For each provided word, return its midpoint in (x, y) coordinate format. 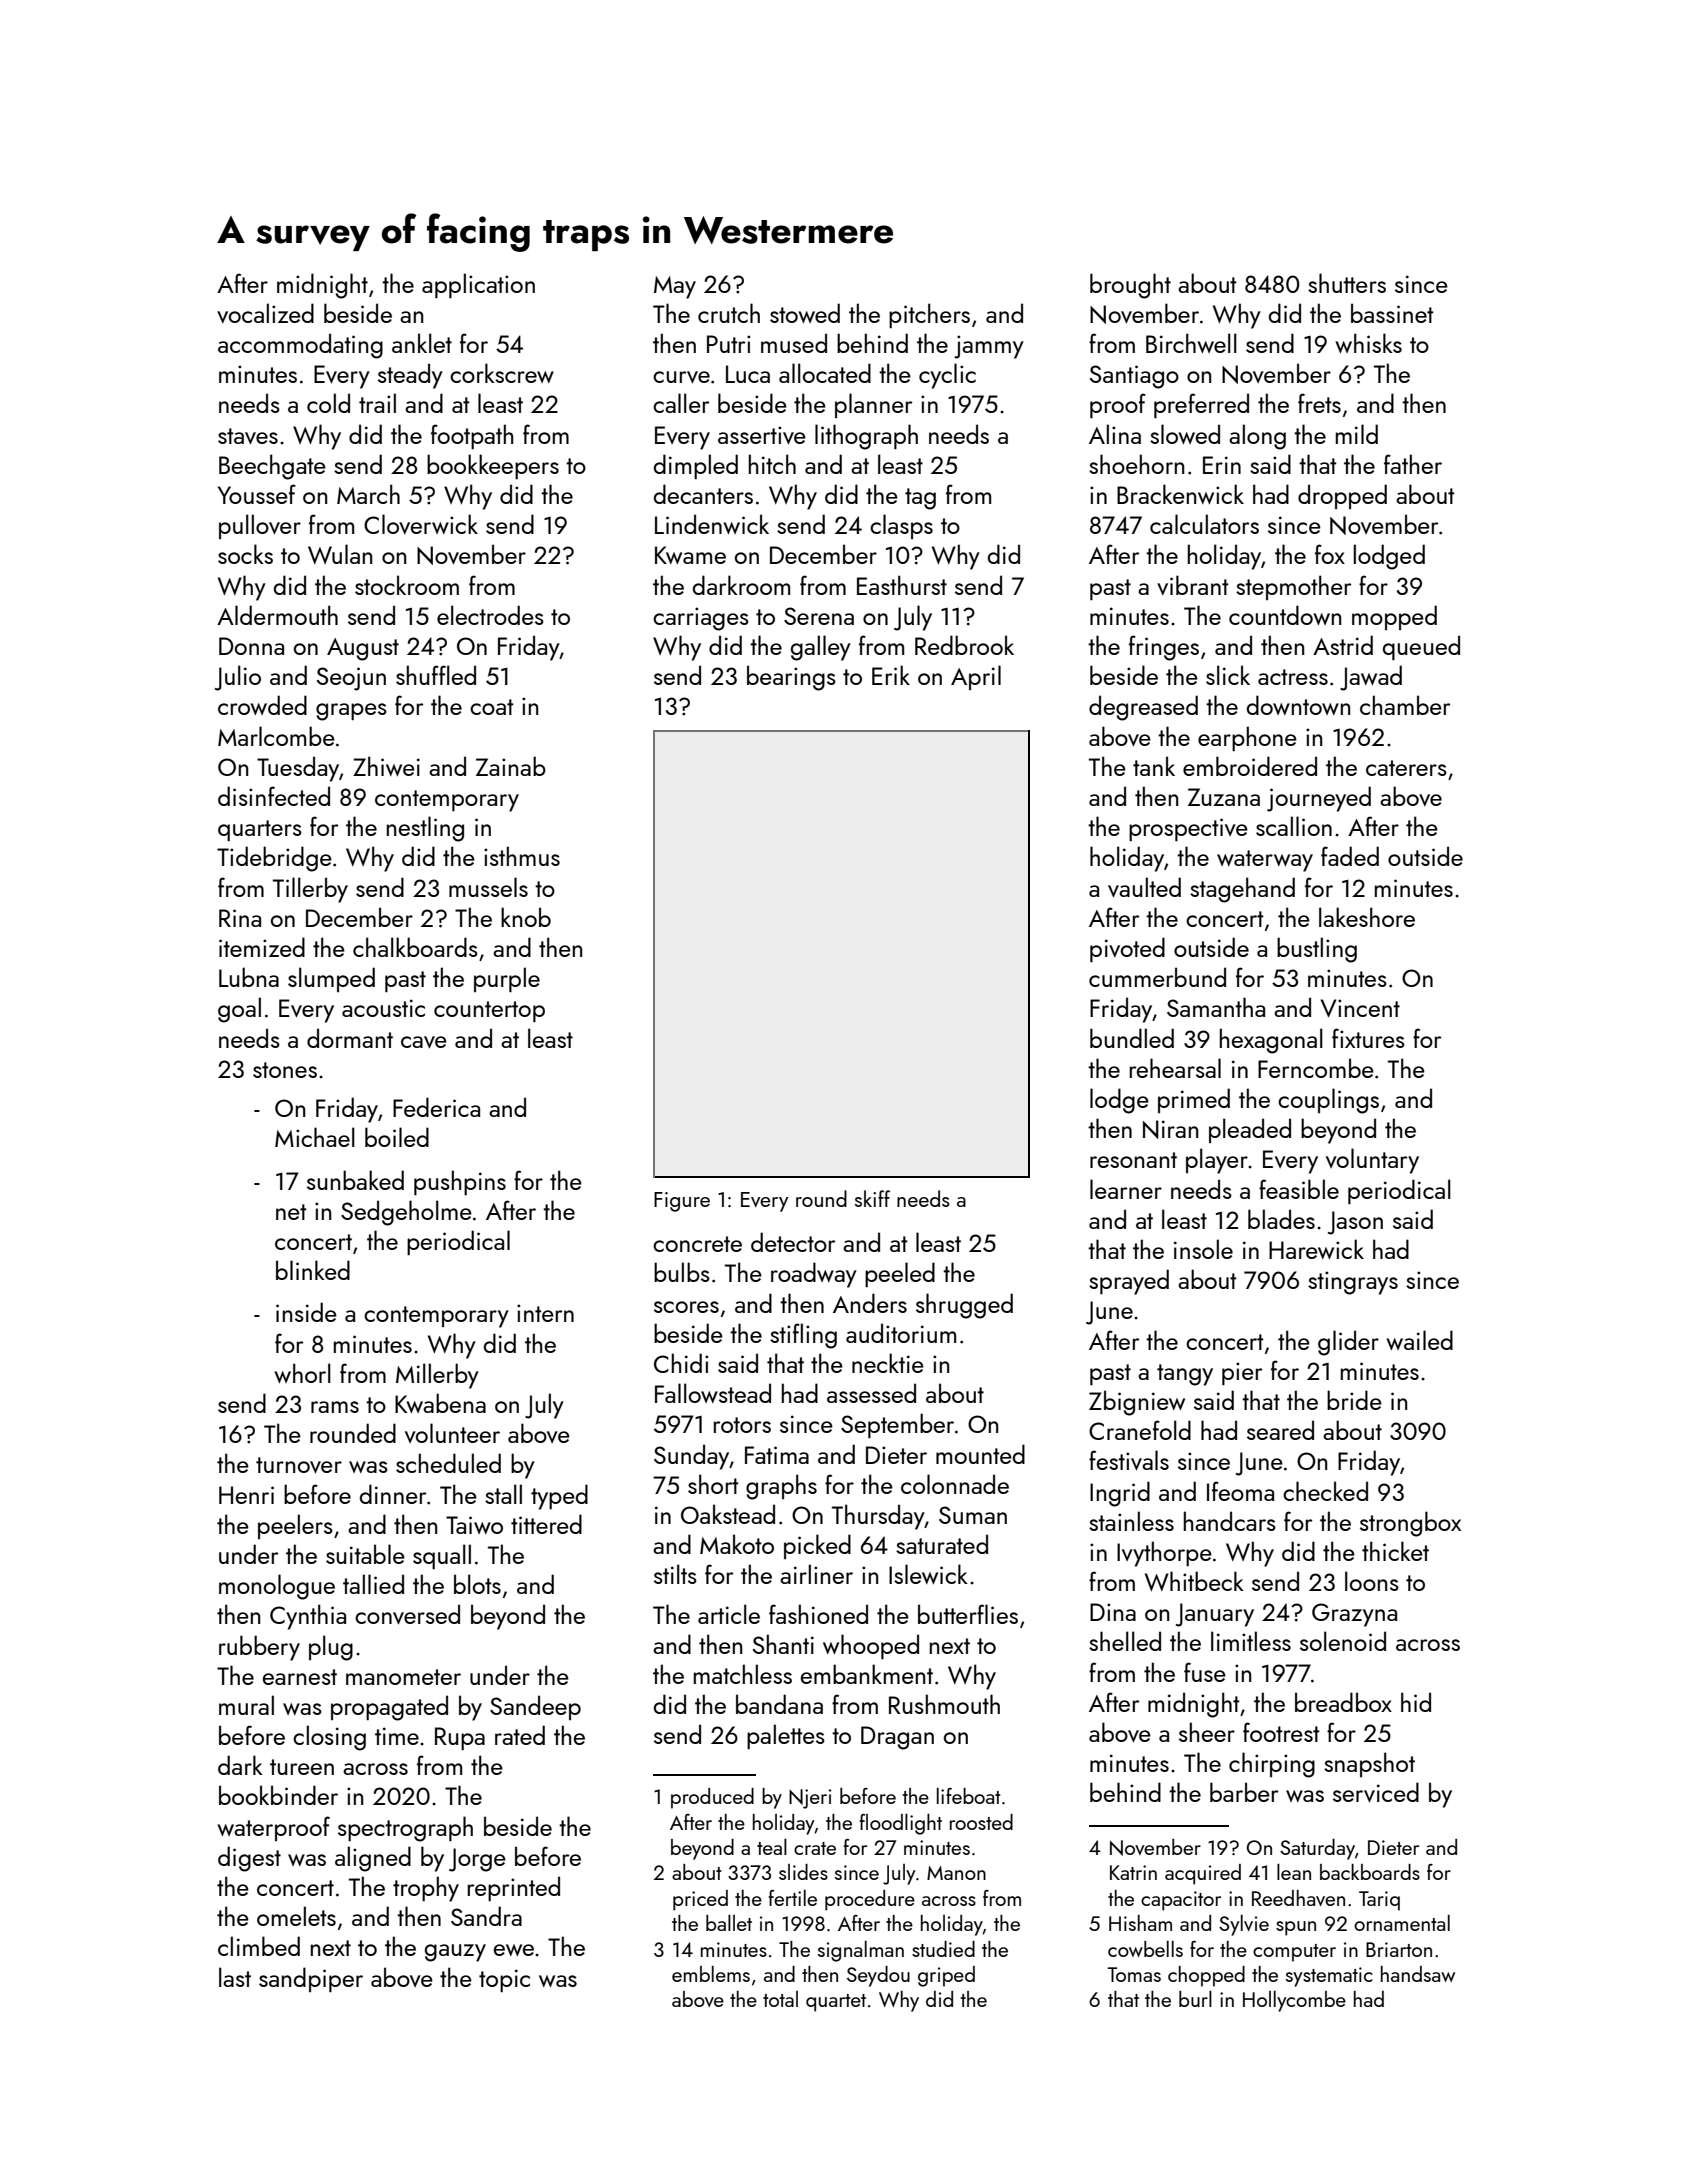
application (478, 285)
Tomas (1134, 1974)
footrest (1281, 1732)
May (675, 287)
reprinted (514, 1888)
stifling (803, 1336)
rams (335, 1407)
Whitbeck (1194, 1581)
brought (1130, 286)
